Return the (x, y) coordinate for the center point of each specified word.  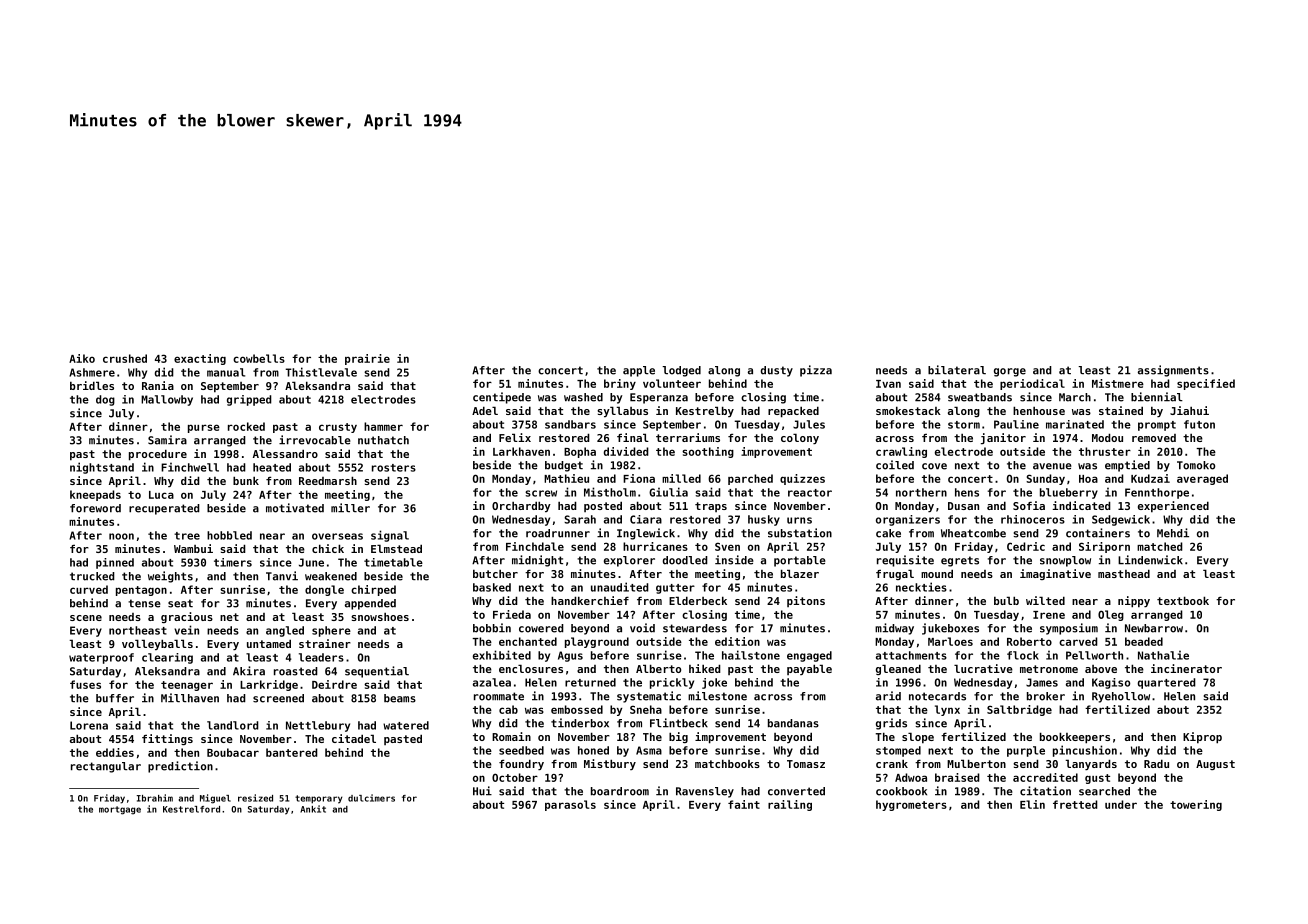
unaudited (620, 587)
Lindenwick (1150, 560)
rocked (246, 426)
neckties (921, 587)
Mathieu (566, 478)
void (642, 628)
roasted (296, 671)
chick (328, 548)
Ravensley (705, 792)
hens (967, 492)
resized (255, 798)
